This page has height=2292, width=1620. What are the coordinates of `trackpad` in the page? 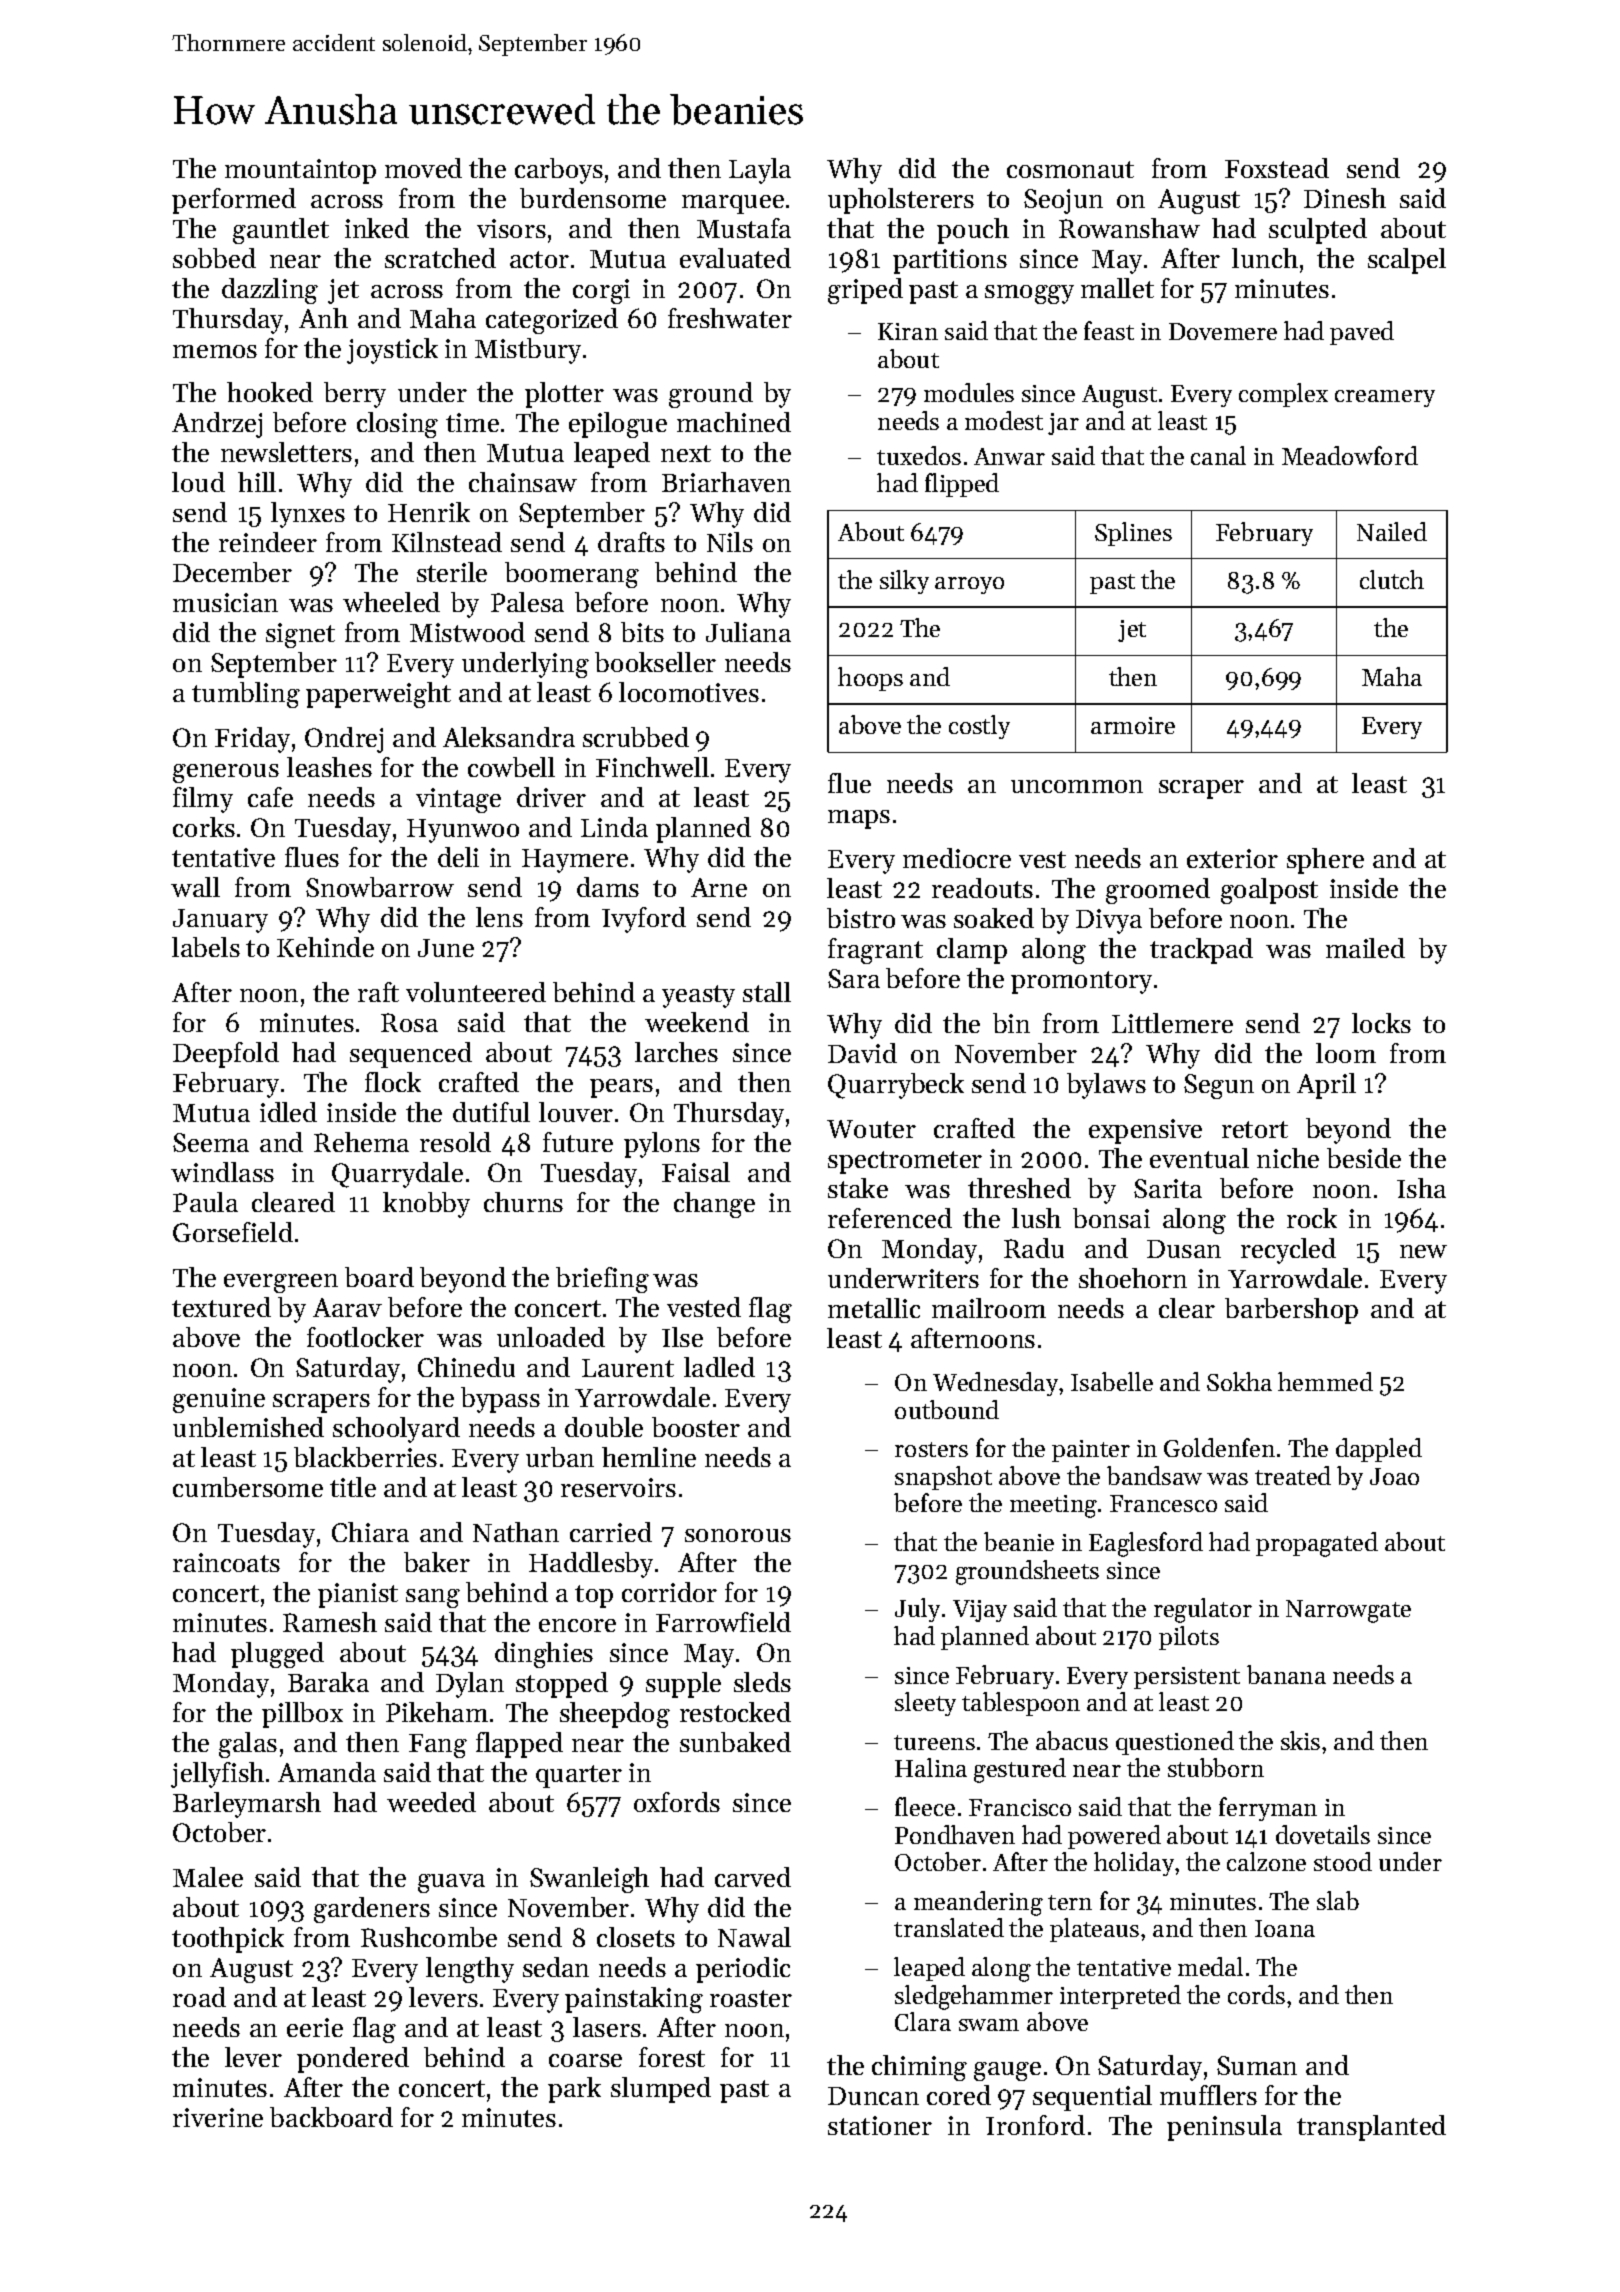 It's located at (1201, 951).
